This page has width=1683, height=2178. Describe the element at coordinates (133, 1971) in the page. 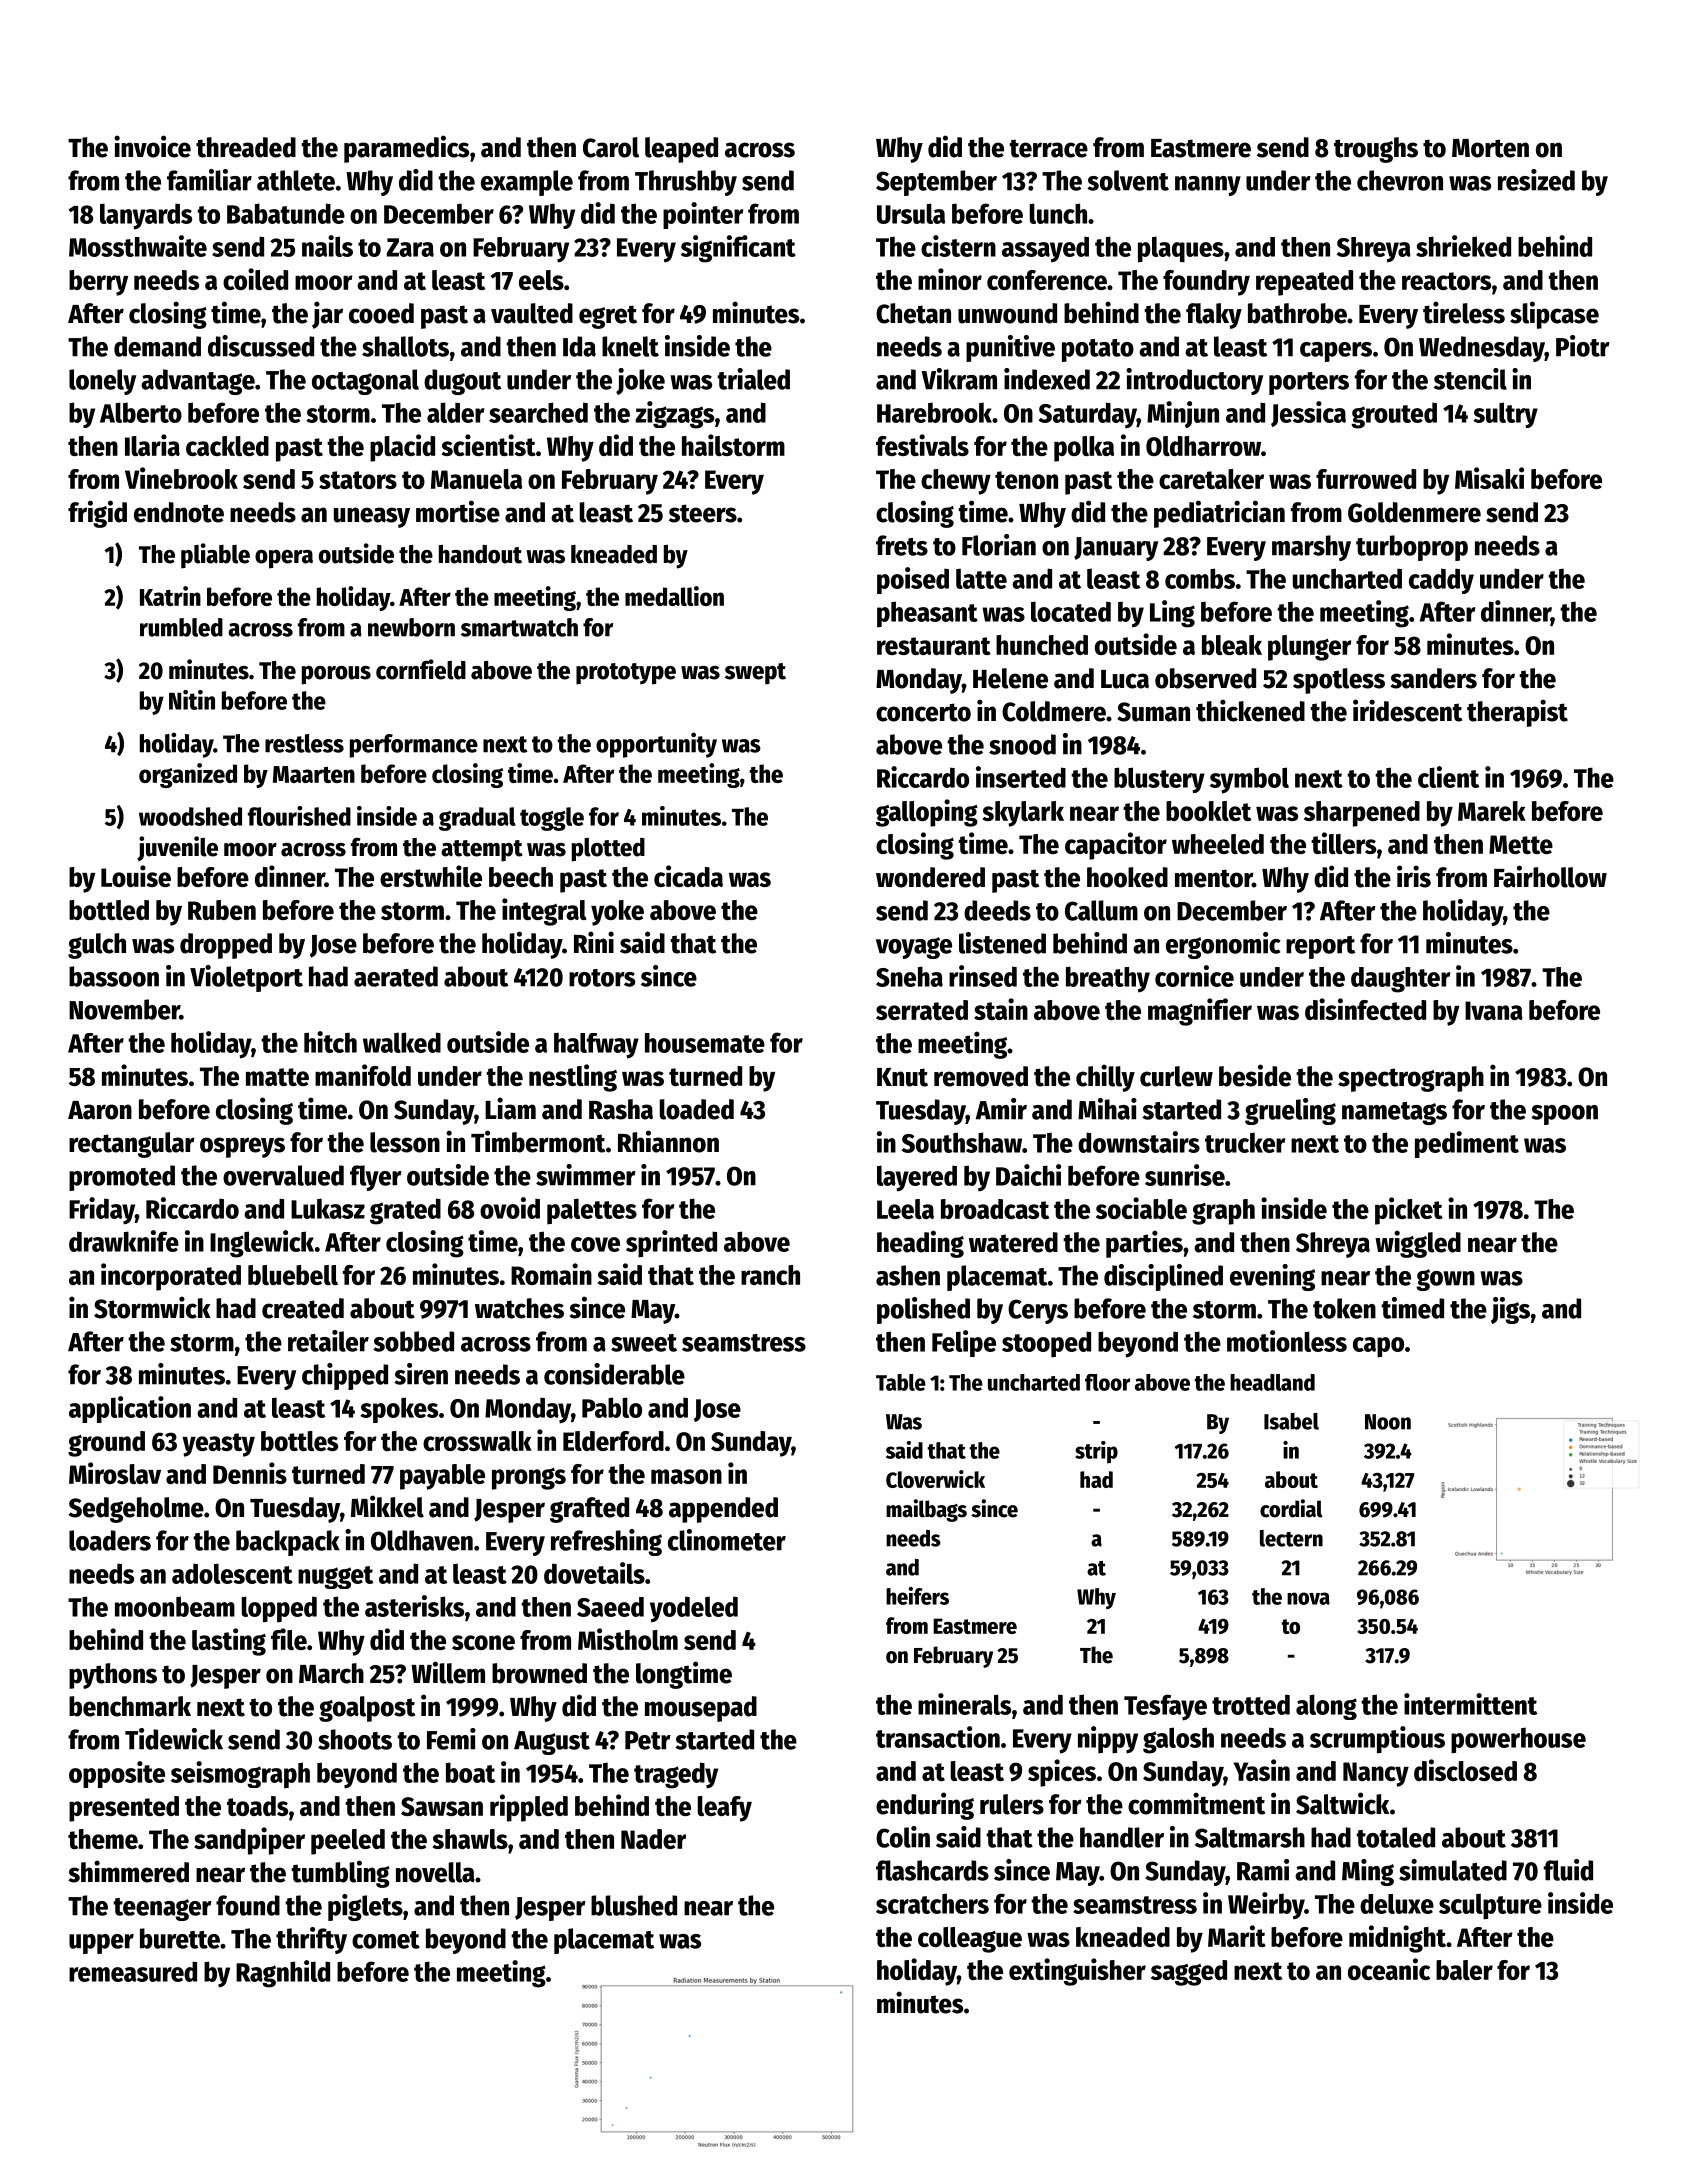

I see `remeasured` at that location.
